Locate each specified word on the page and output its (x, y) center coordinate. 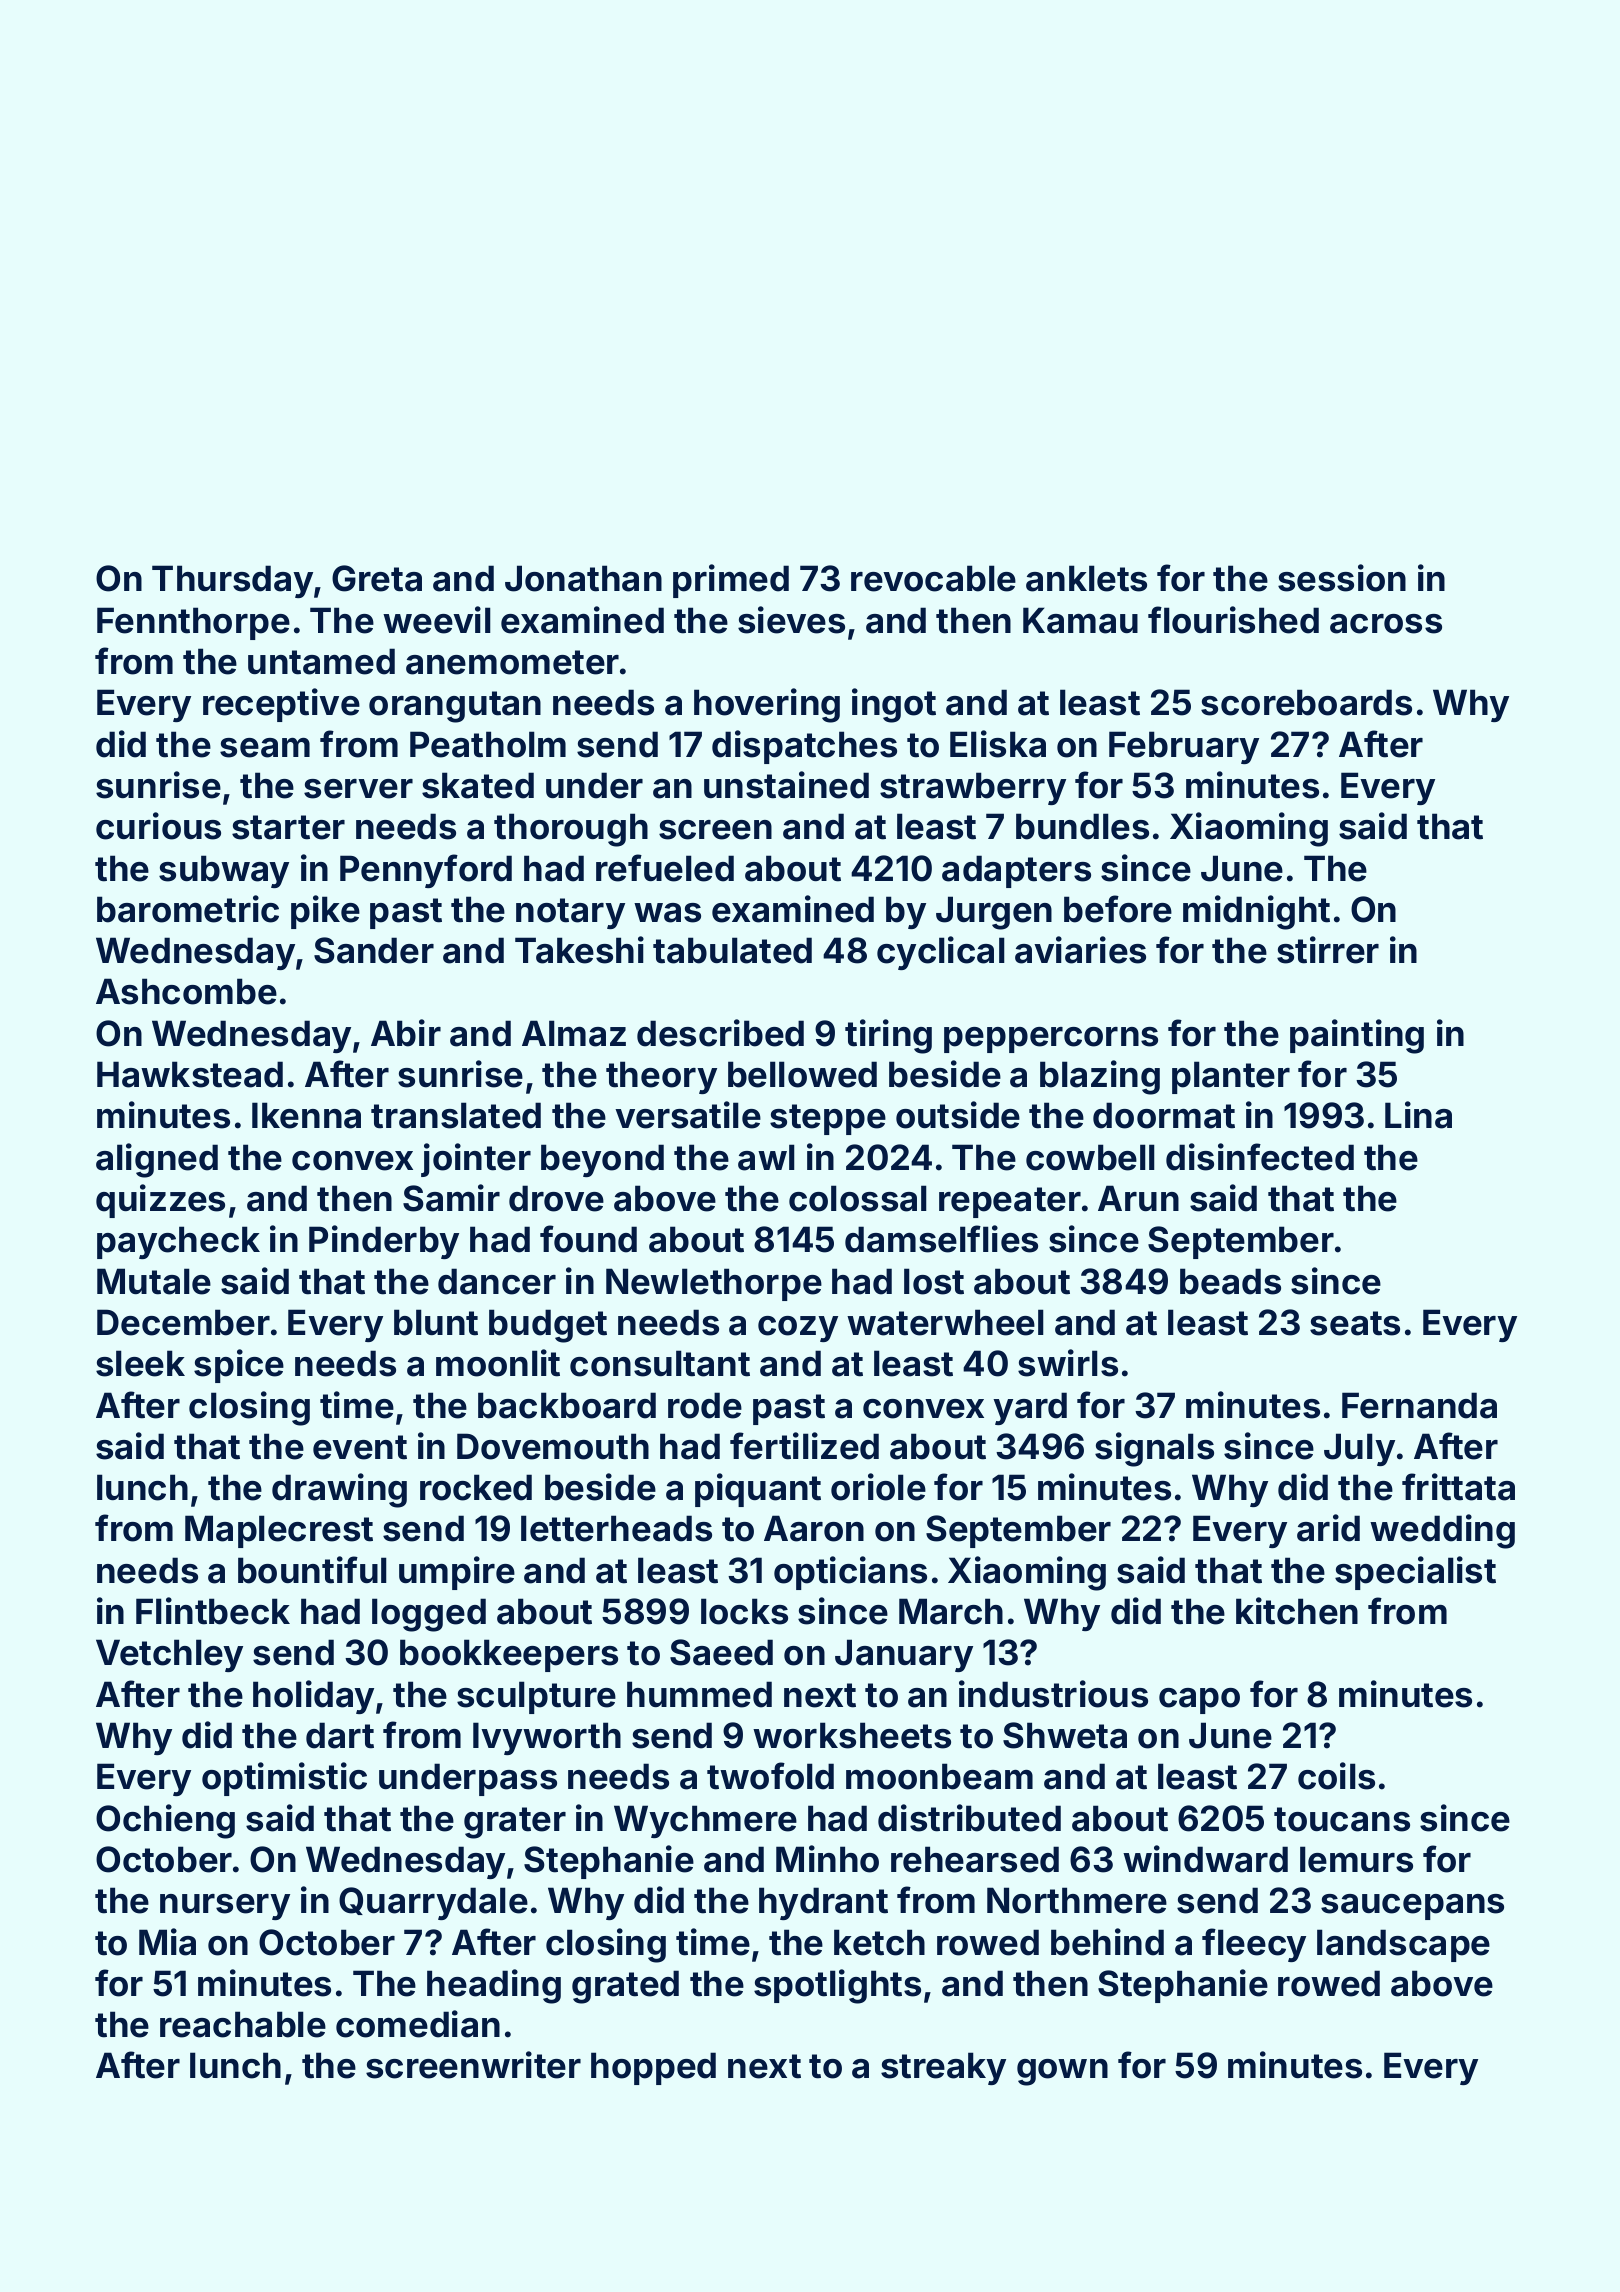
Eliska (998, 744)
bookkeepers (509, 1655)
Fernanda (1419, 1405)
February (1184, 747)
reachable (243, 2024)
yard (1030, 1408)
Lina (1418, 1115)
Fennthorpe (193, 623)
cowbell (1090, 1157)
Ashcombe (186, 991)
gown (1062, 2072)
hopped (653, 2068)
